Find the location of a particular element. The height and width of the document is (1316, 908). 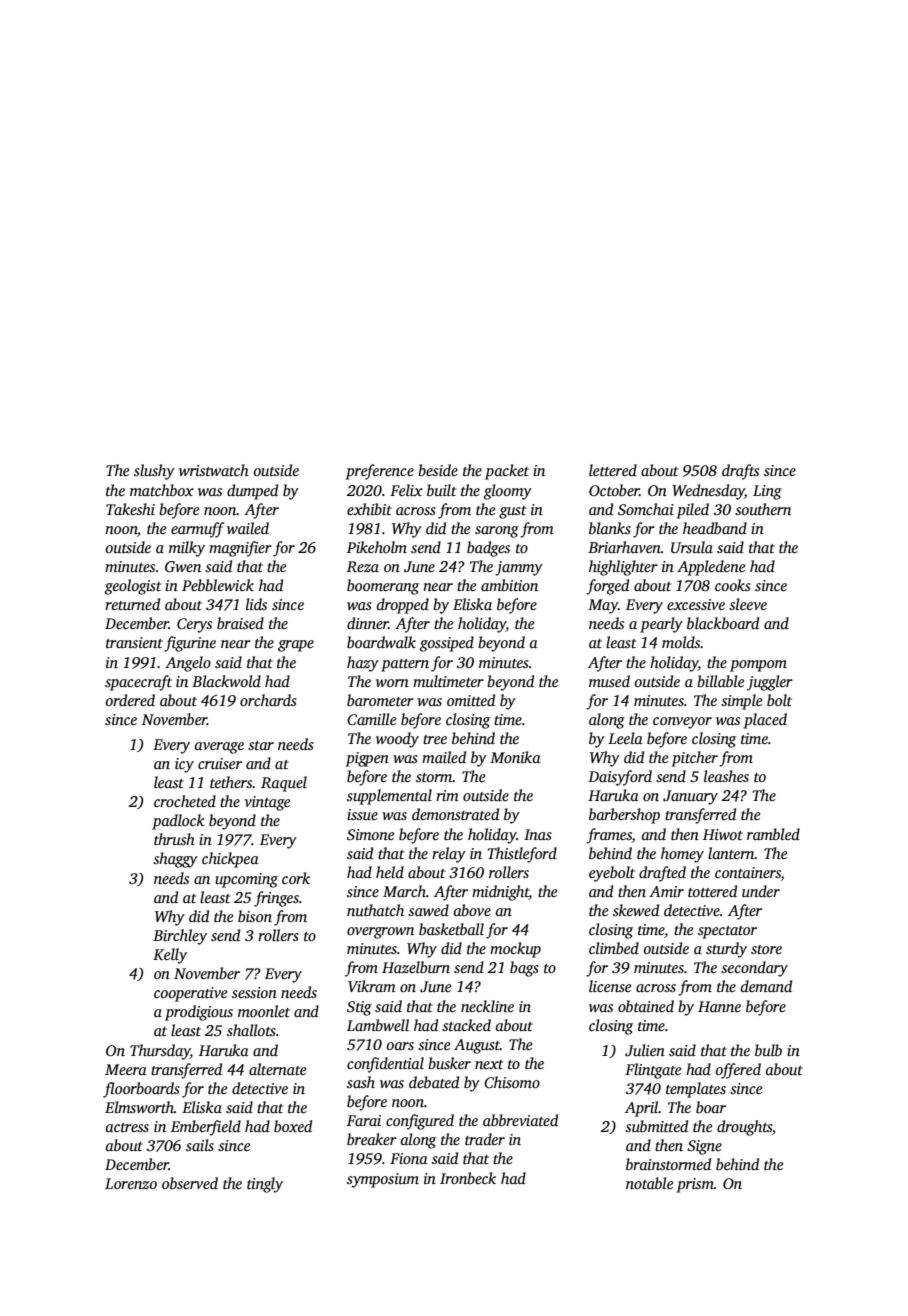

star is located at coordinates (261, 745).
